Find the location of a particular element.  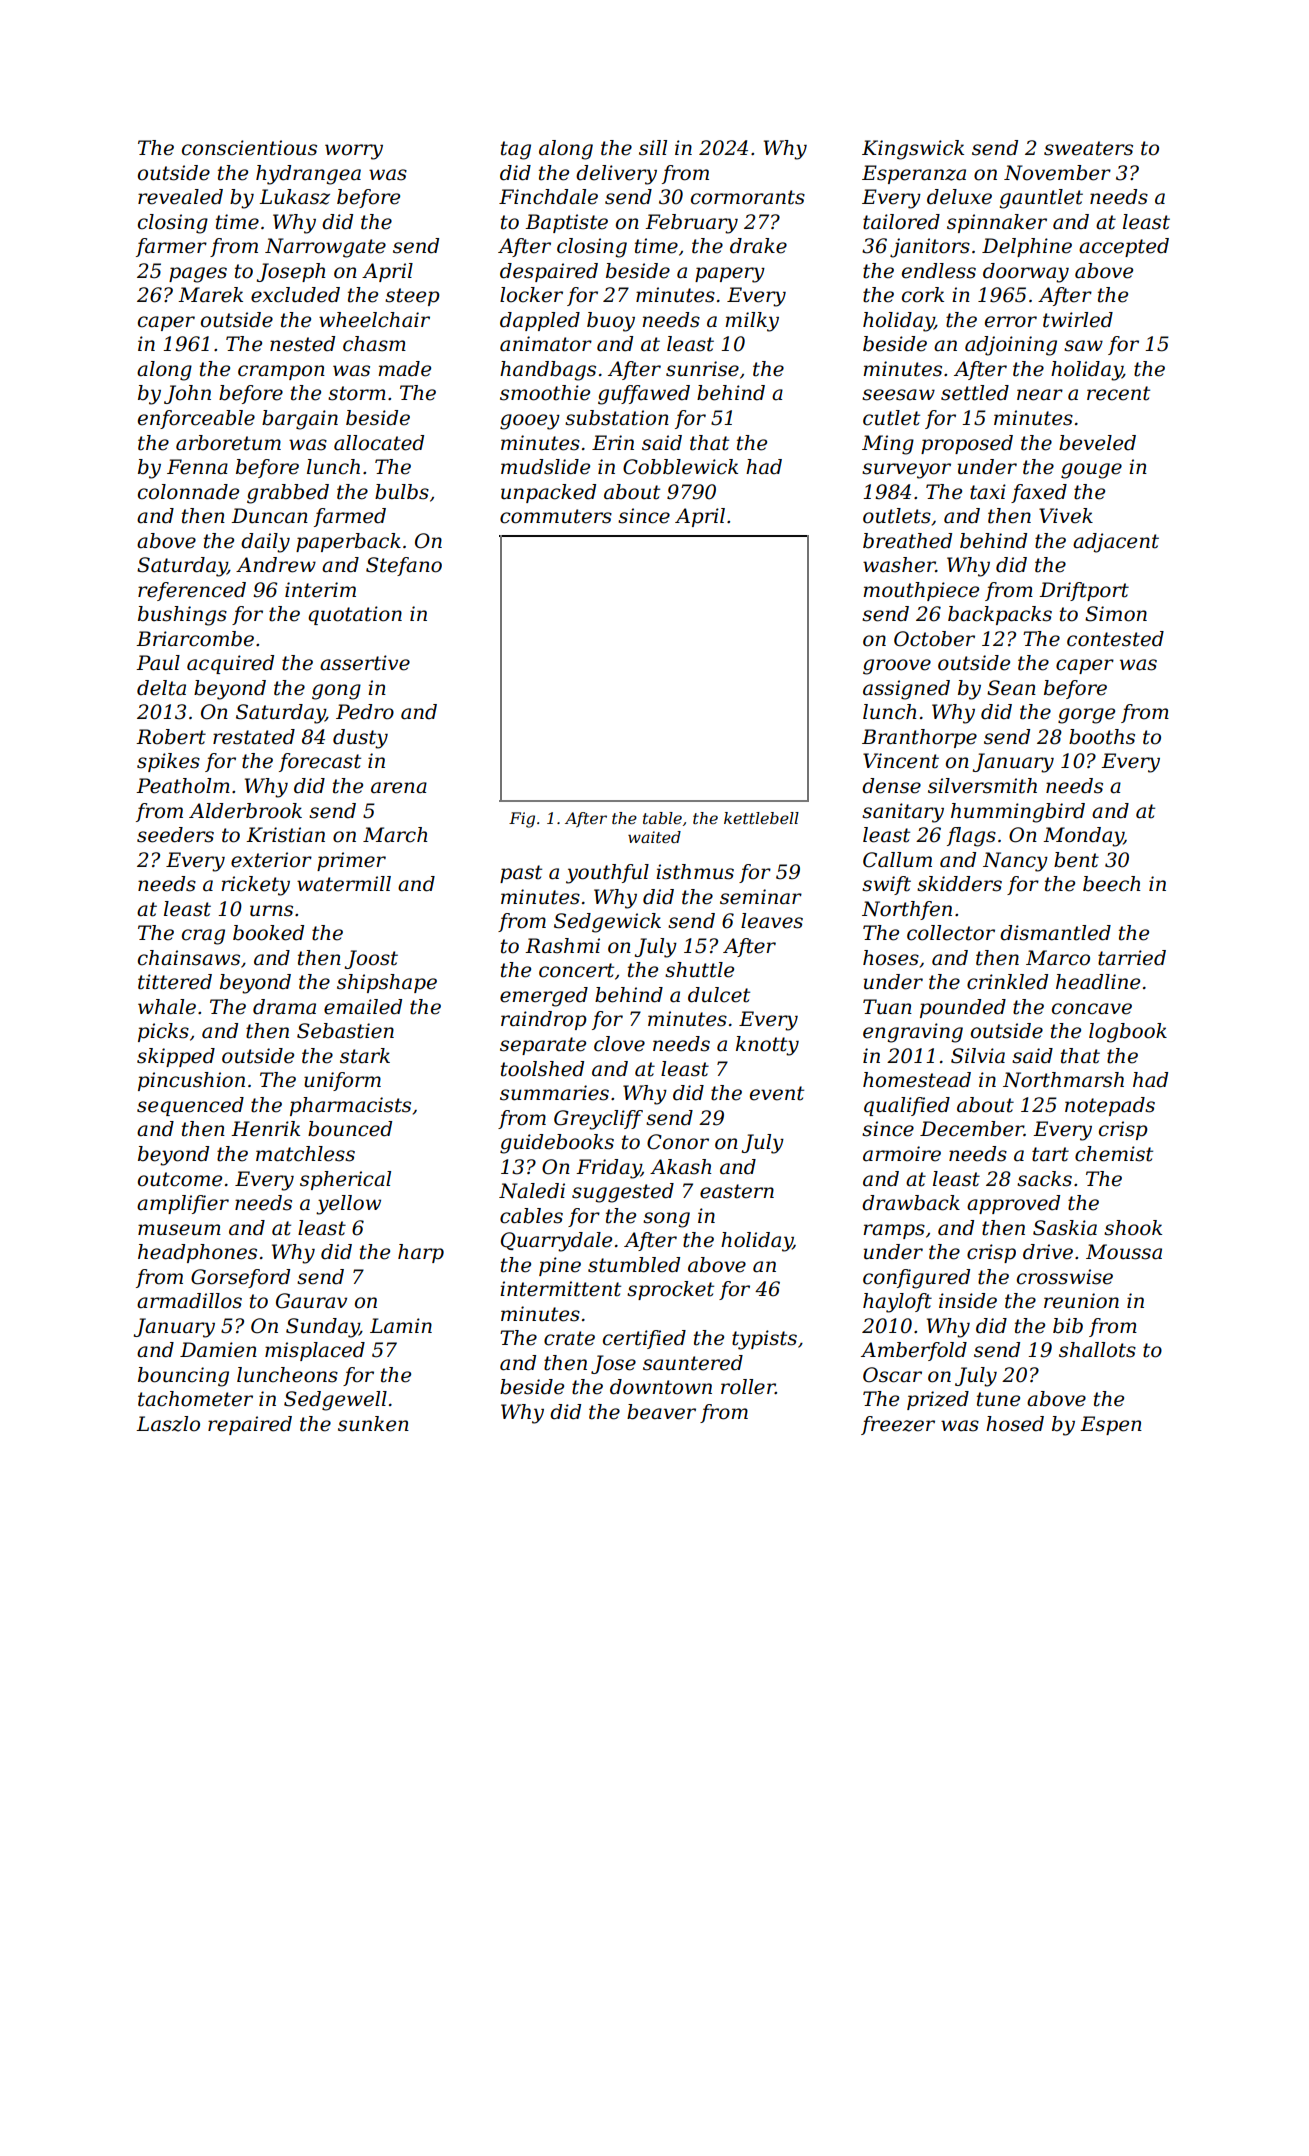

delivery is located at coordinates (616, 175).
